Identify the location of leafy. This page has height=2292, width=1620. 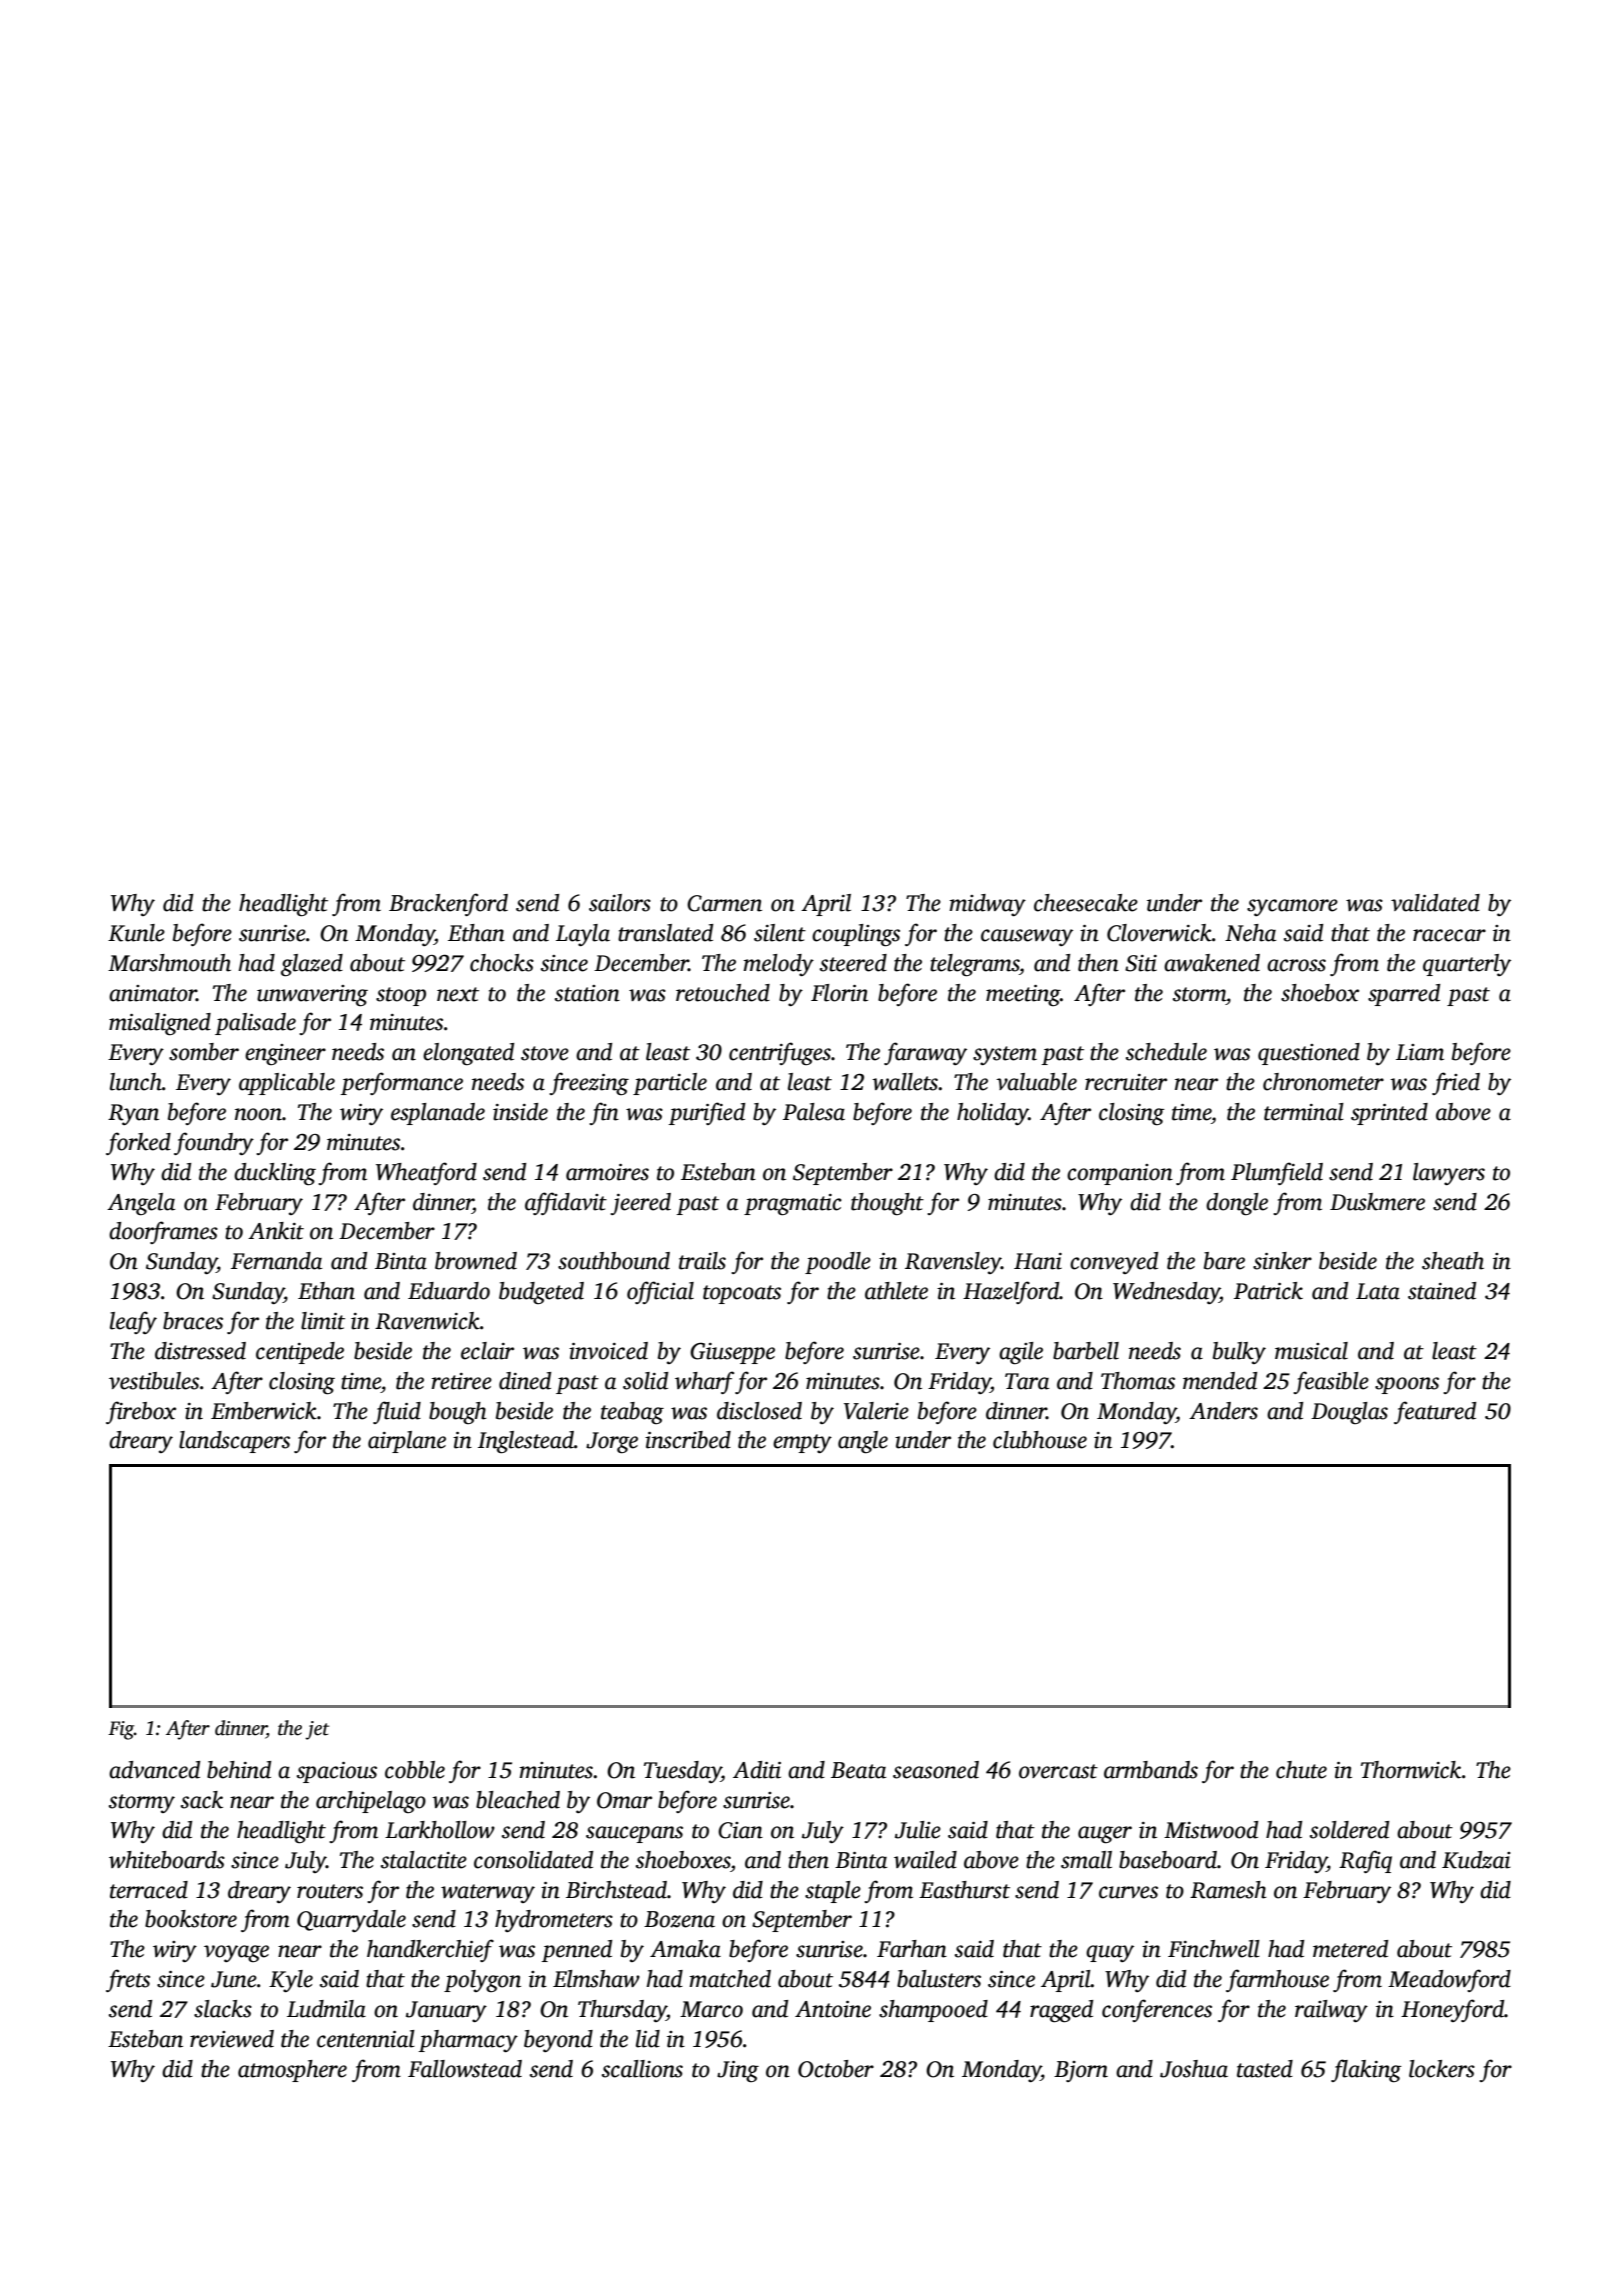
(133, 1322).
